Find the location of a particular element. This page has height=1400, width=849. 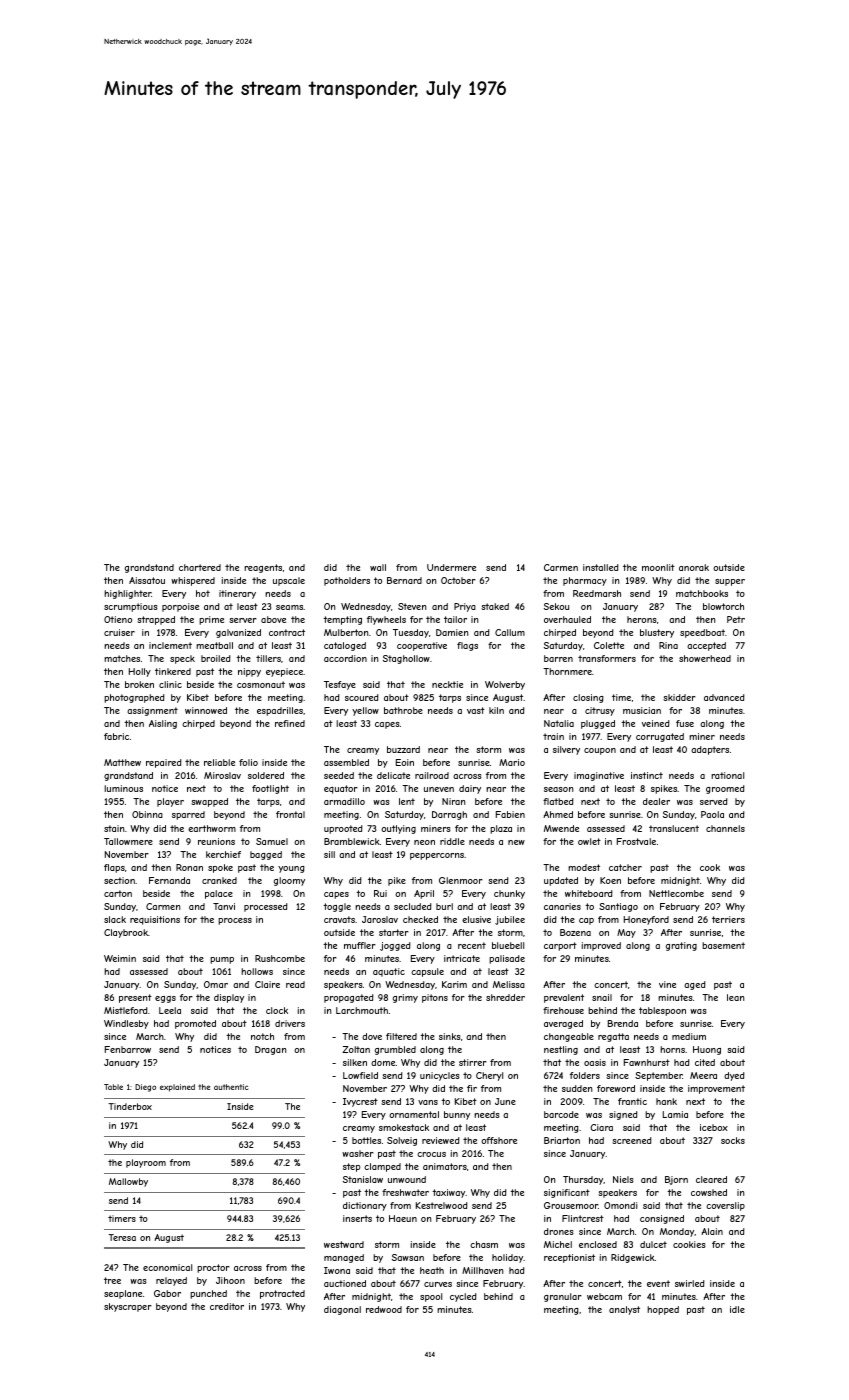

improvement is located at coordinates (716, 1089).
